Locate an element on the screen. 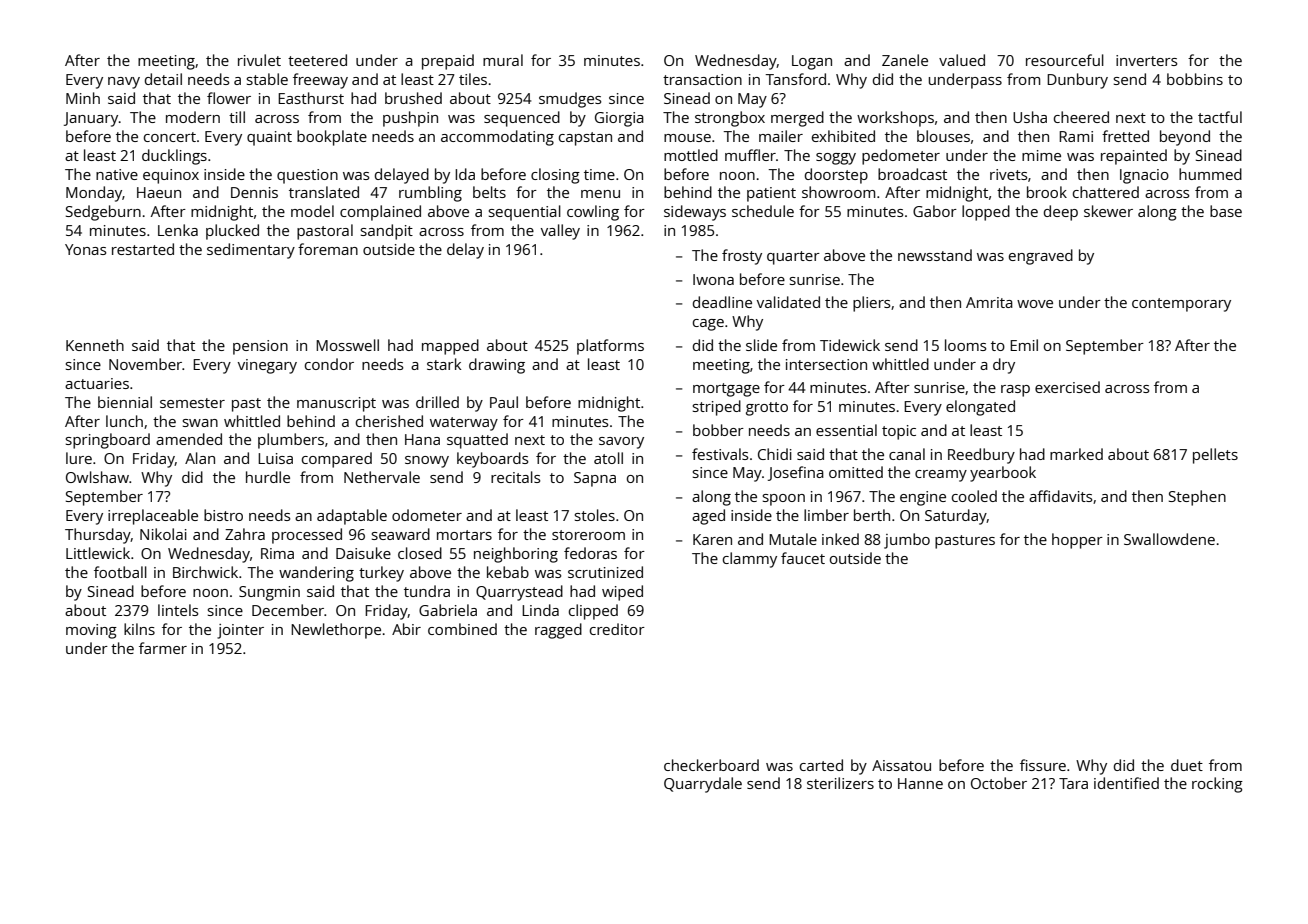 The height and width of the screenshot is (924, 1308). fissure is located at coordinates (1043, 765).
